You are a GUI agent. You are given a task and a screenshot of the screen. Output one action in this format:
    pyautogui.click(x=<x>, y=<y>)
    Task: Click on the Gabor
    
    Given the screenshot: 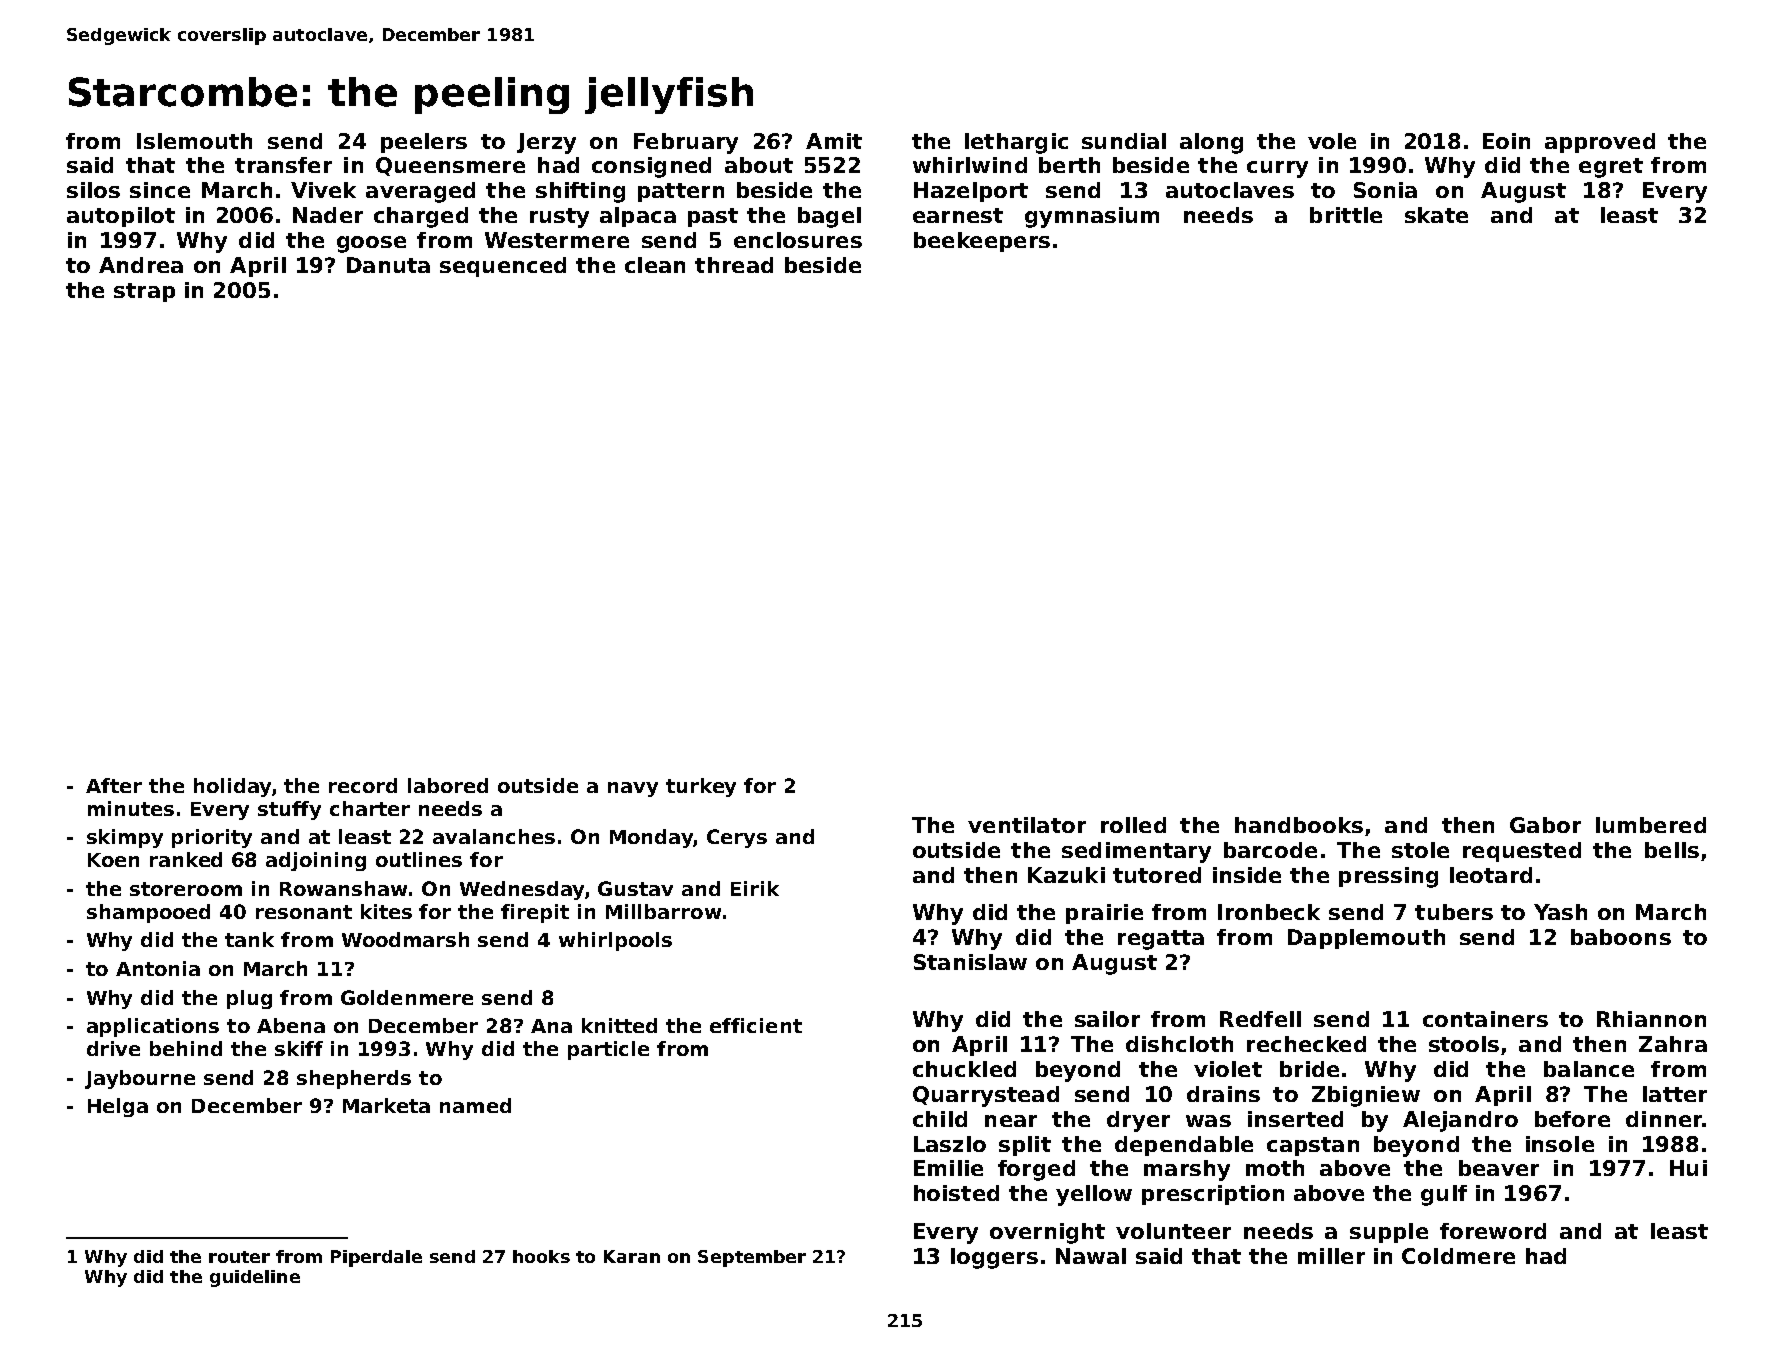 What is the action you would take?
    pyautogui.click(x=1545, y=825)
